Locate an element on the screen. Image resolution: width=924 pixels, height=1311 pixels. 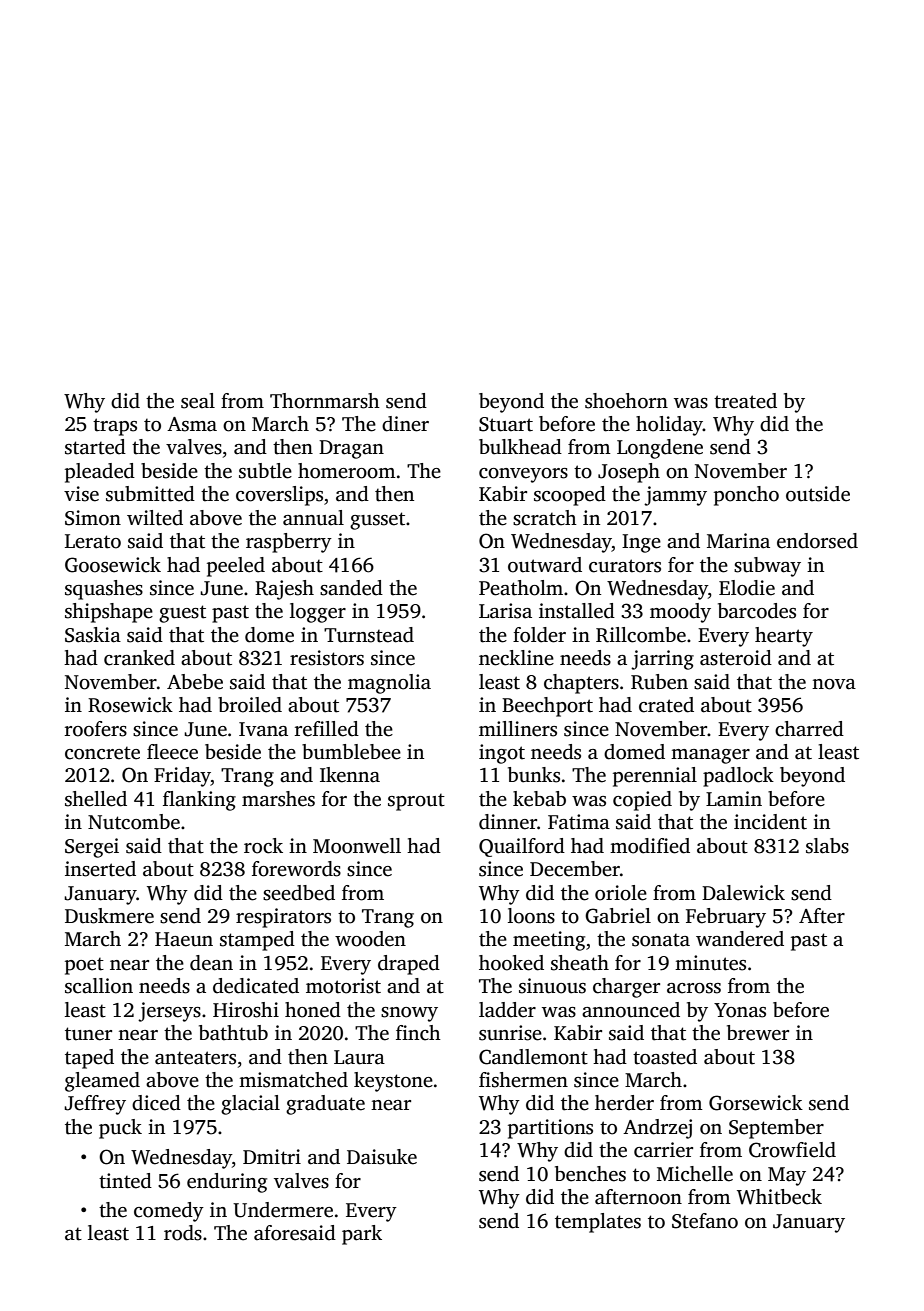
December is located at coordinates (575, 869).
